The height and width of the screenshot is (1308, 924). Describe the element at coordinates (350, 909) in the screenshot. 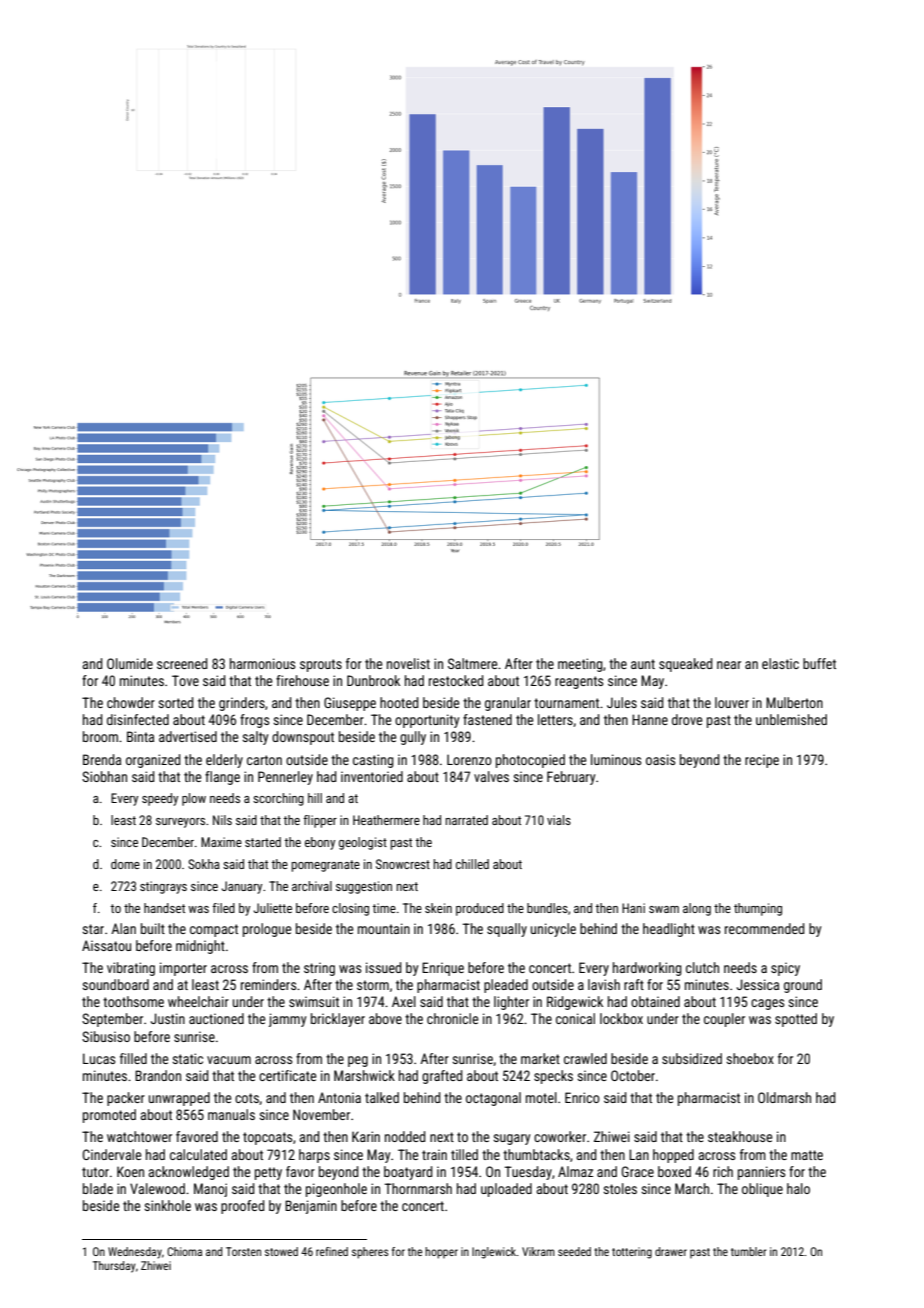

I see `closing` at that location.
